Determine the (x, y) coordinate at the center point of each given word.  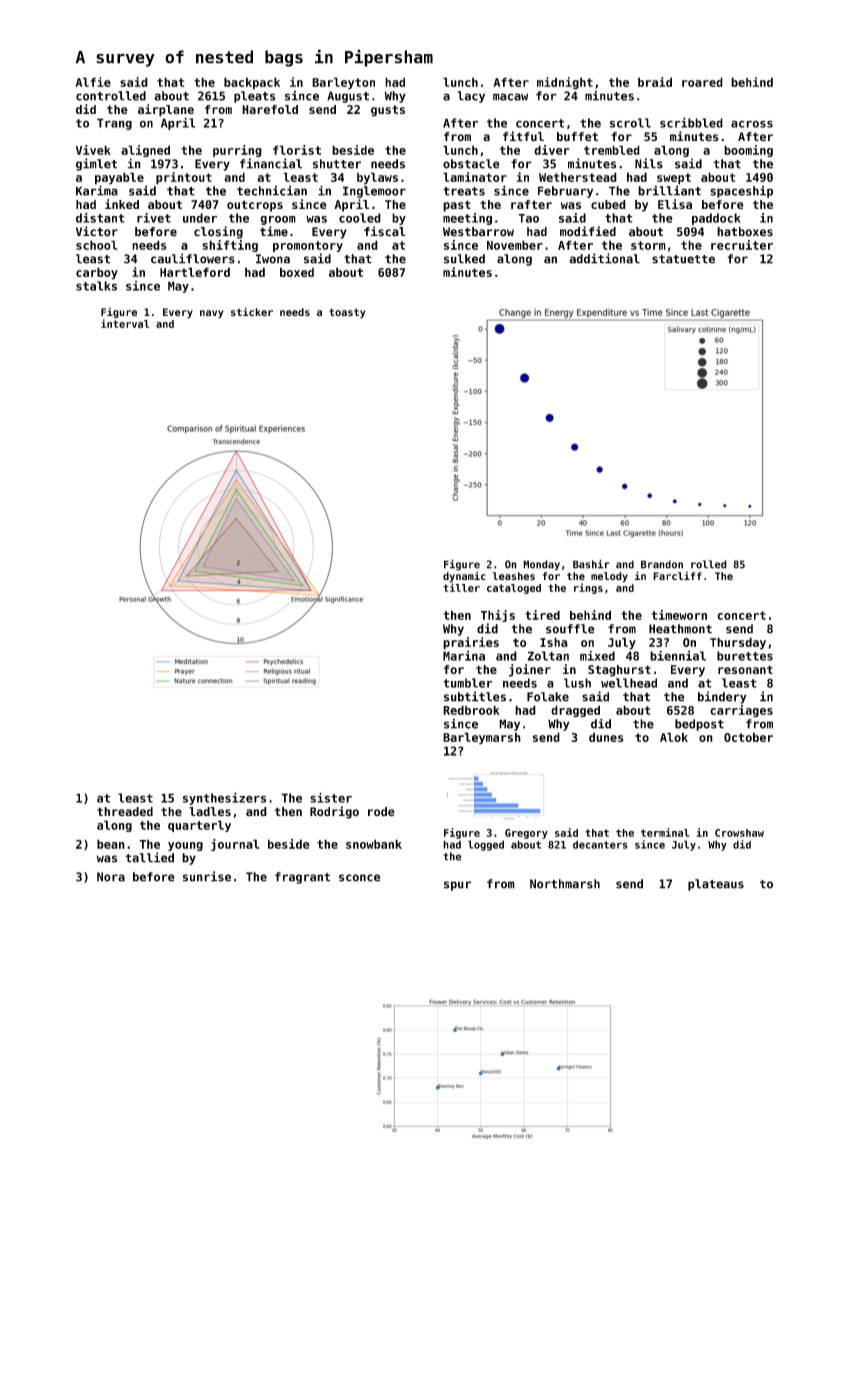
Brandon (662, 564)
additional (604, 258)
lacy (471, 97)
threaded (125, 812)
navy (212, 314)
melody (609, 577)
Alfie (93, 82)
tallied (149, 857)
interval (125, 323)
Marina (464, 655)
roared (702, 82)
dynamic (464, 577)
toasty (347, 313)
